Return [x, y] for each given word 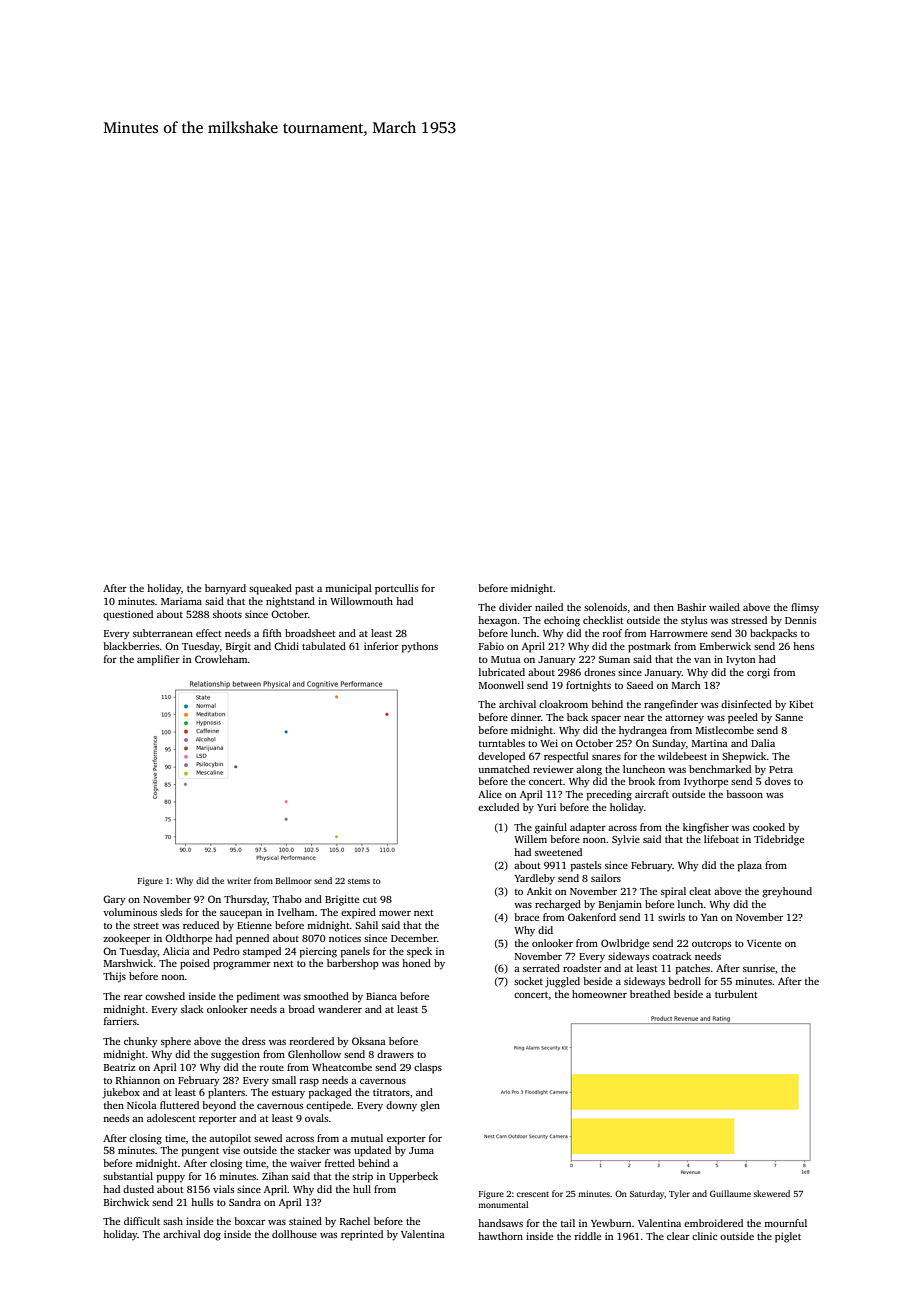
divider [515, 607]
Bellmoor [294, 880]
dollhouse [294, 1234]
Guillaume [730, 1193]
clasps [428, 1068]
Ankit [539, 891]
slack [192, 1009]
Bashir [691, 607]
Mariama [181, 601]
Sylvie [626, 840]
